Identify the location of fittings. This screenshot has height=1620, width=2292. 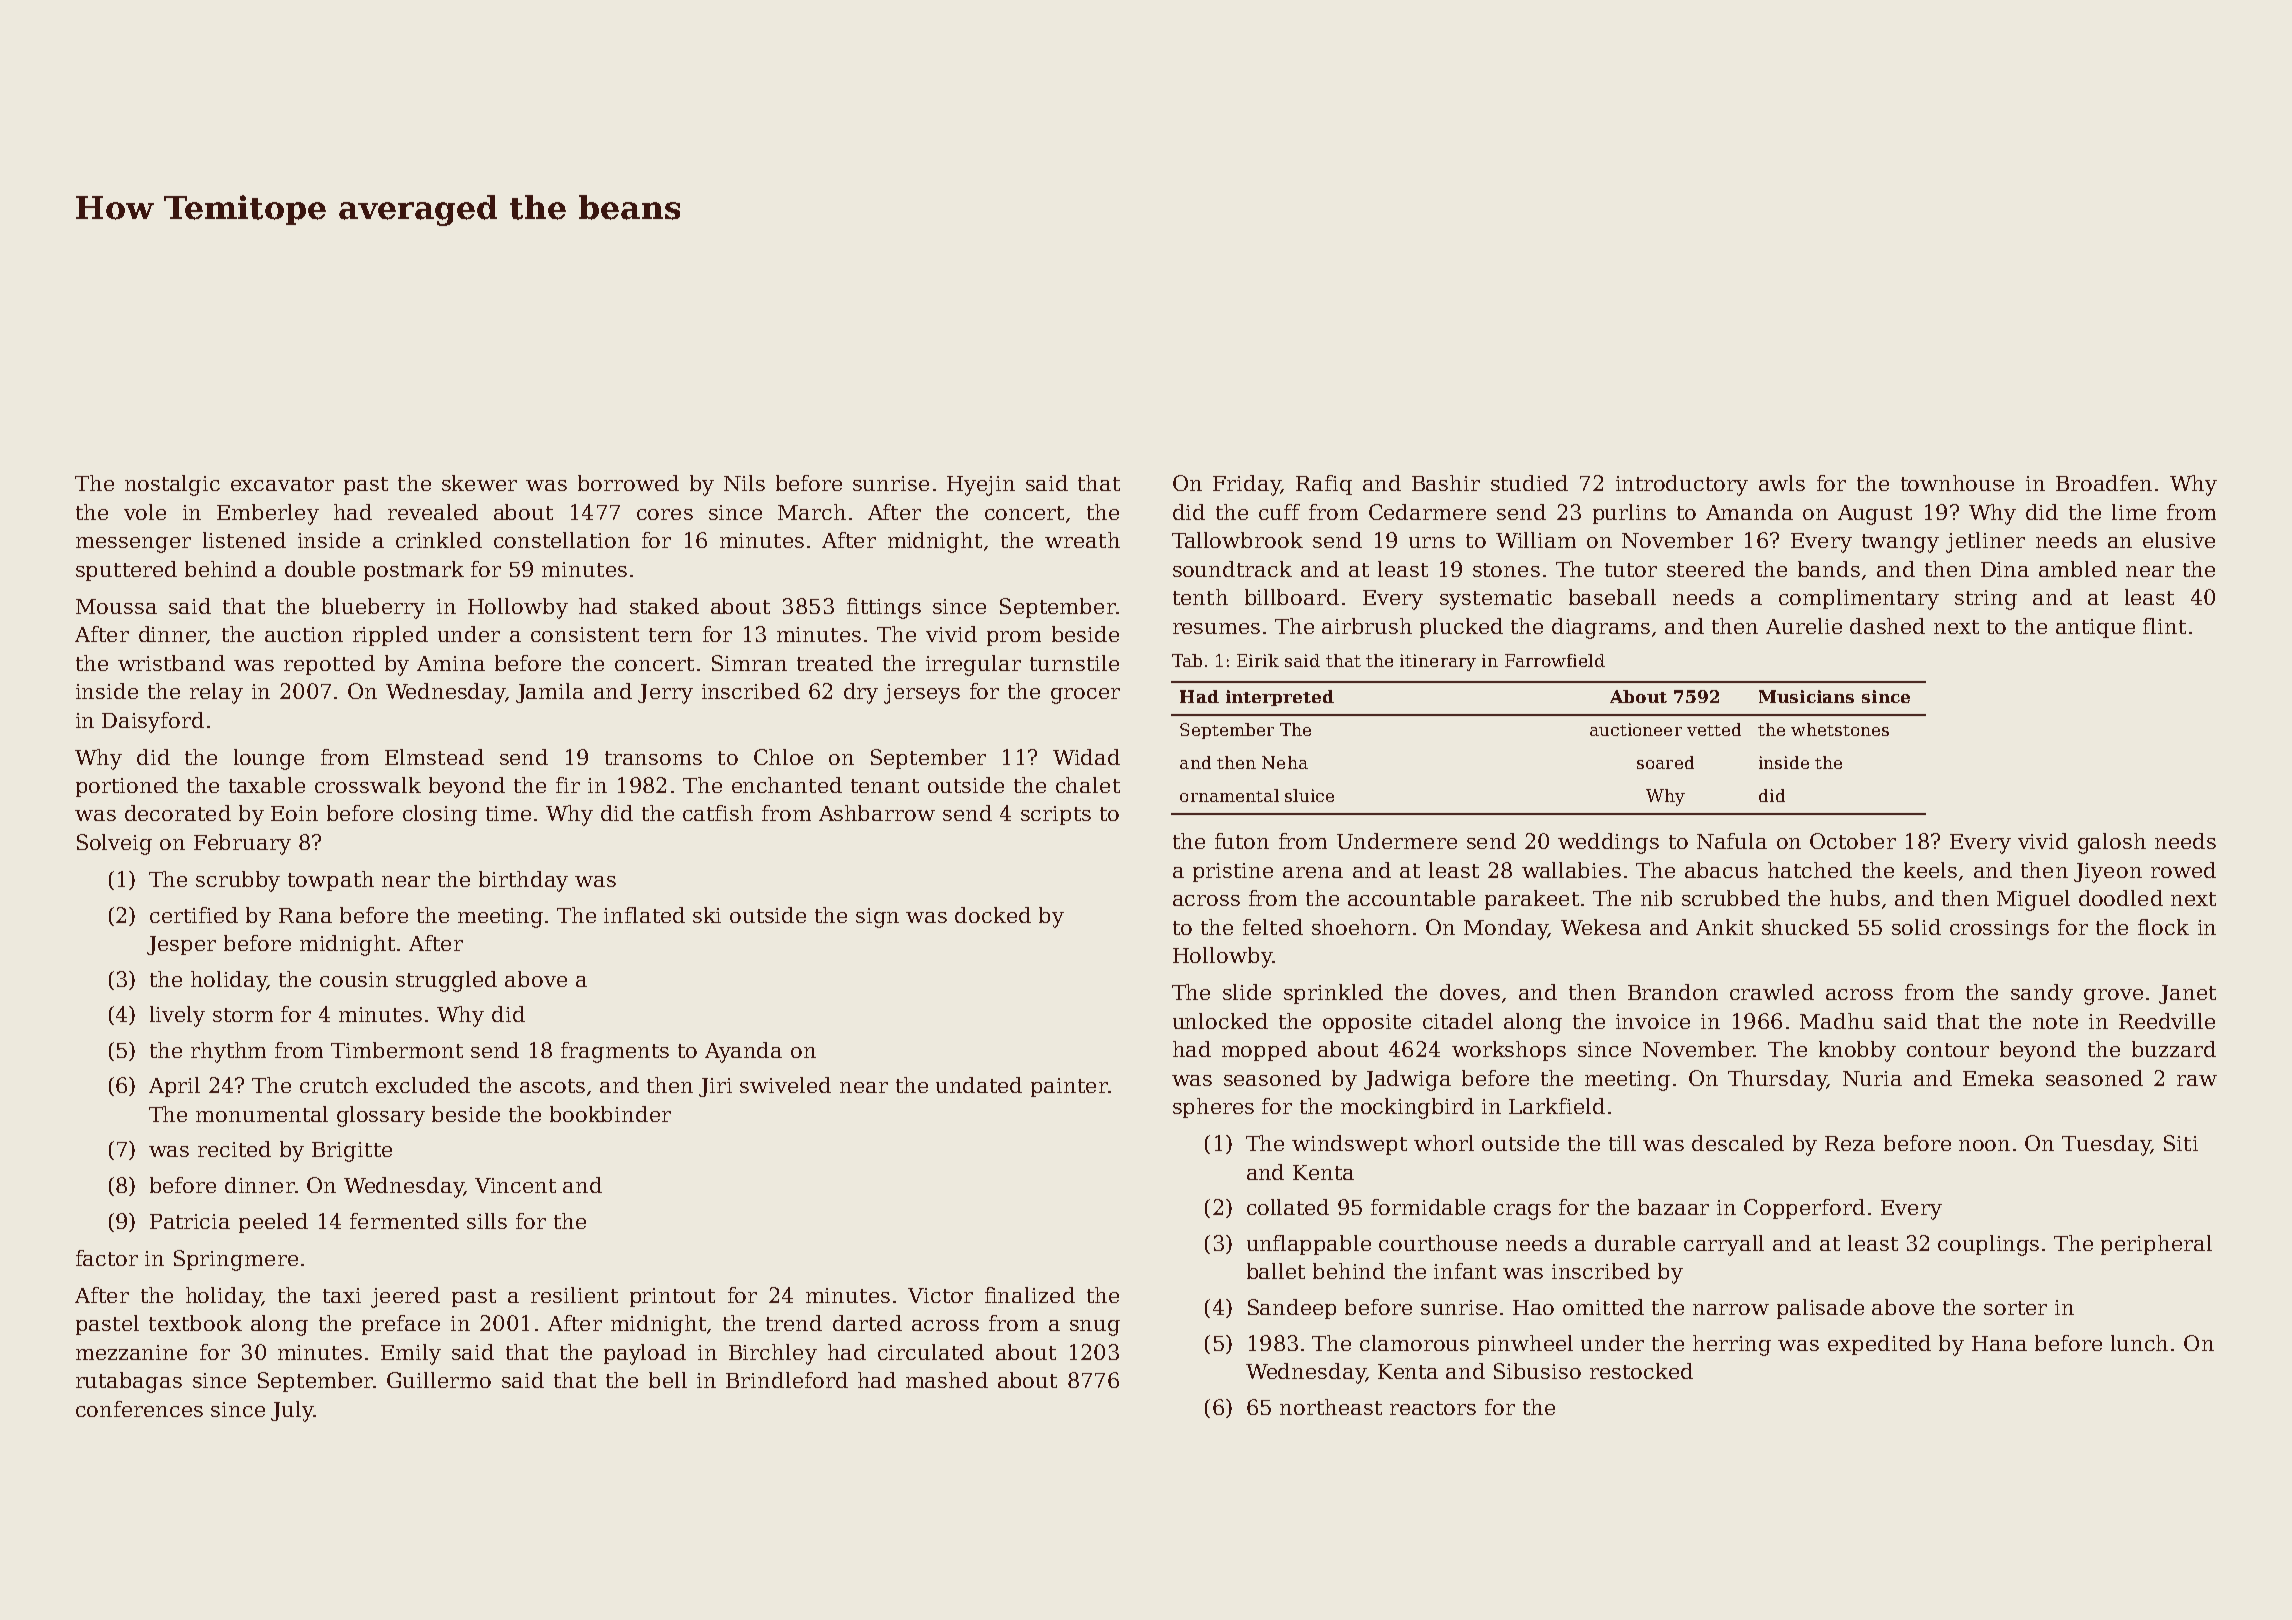
(884, 608).
